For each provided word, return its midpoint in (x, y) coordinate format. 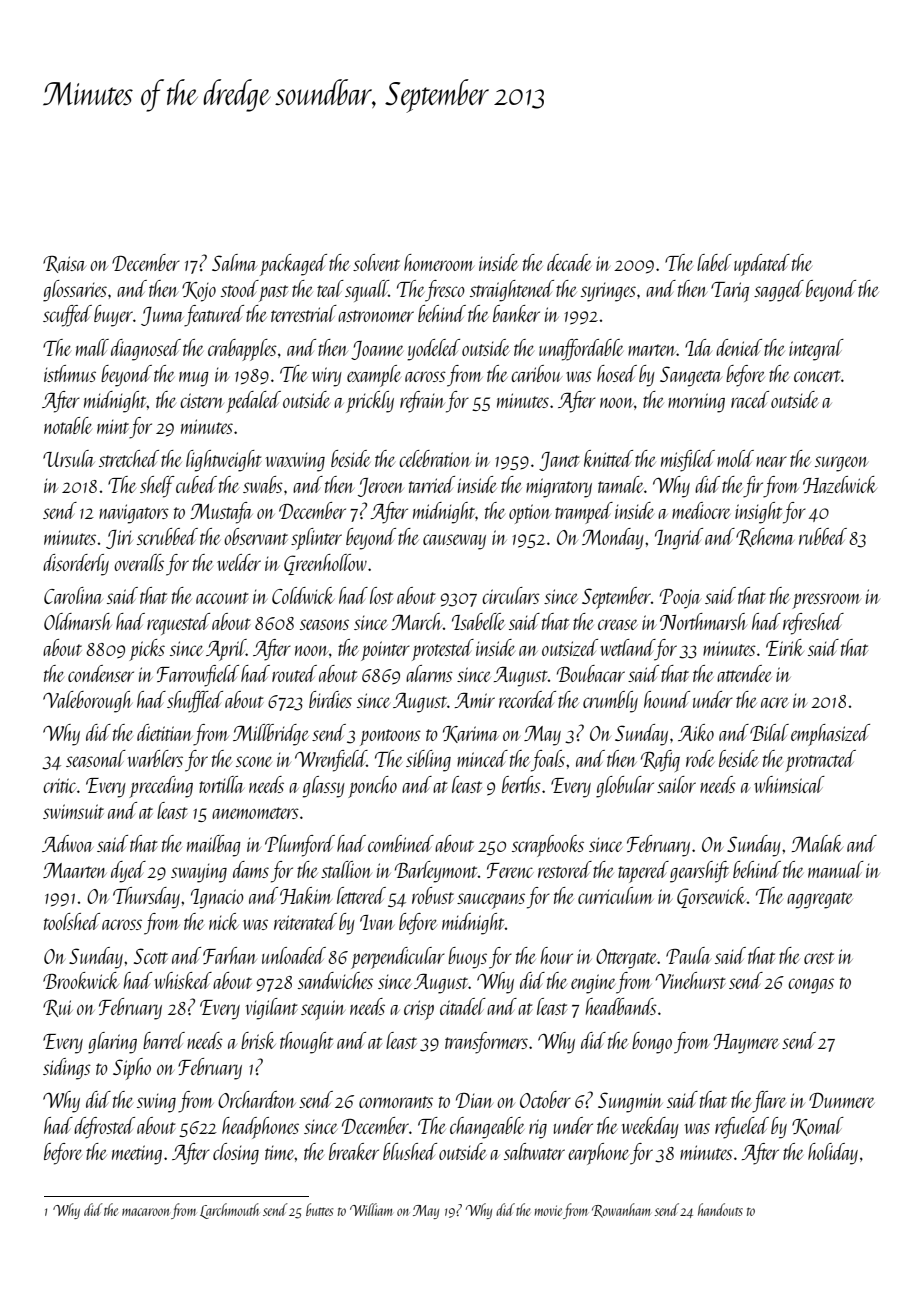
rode (700, 758)
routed (294, 673)
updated (762, 265)
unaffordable (581, 350)
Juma (163, 316)
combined (401, 843)
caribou (536, 373)
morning (696, 403)
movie (548, 1210)
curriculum (616, 895)
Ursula (69, 458)
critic (60, 785)
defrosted (104, 1128)
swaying (199, 873)
